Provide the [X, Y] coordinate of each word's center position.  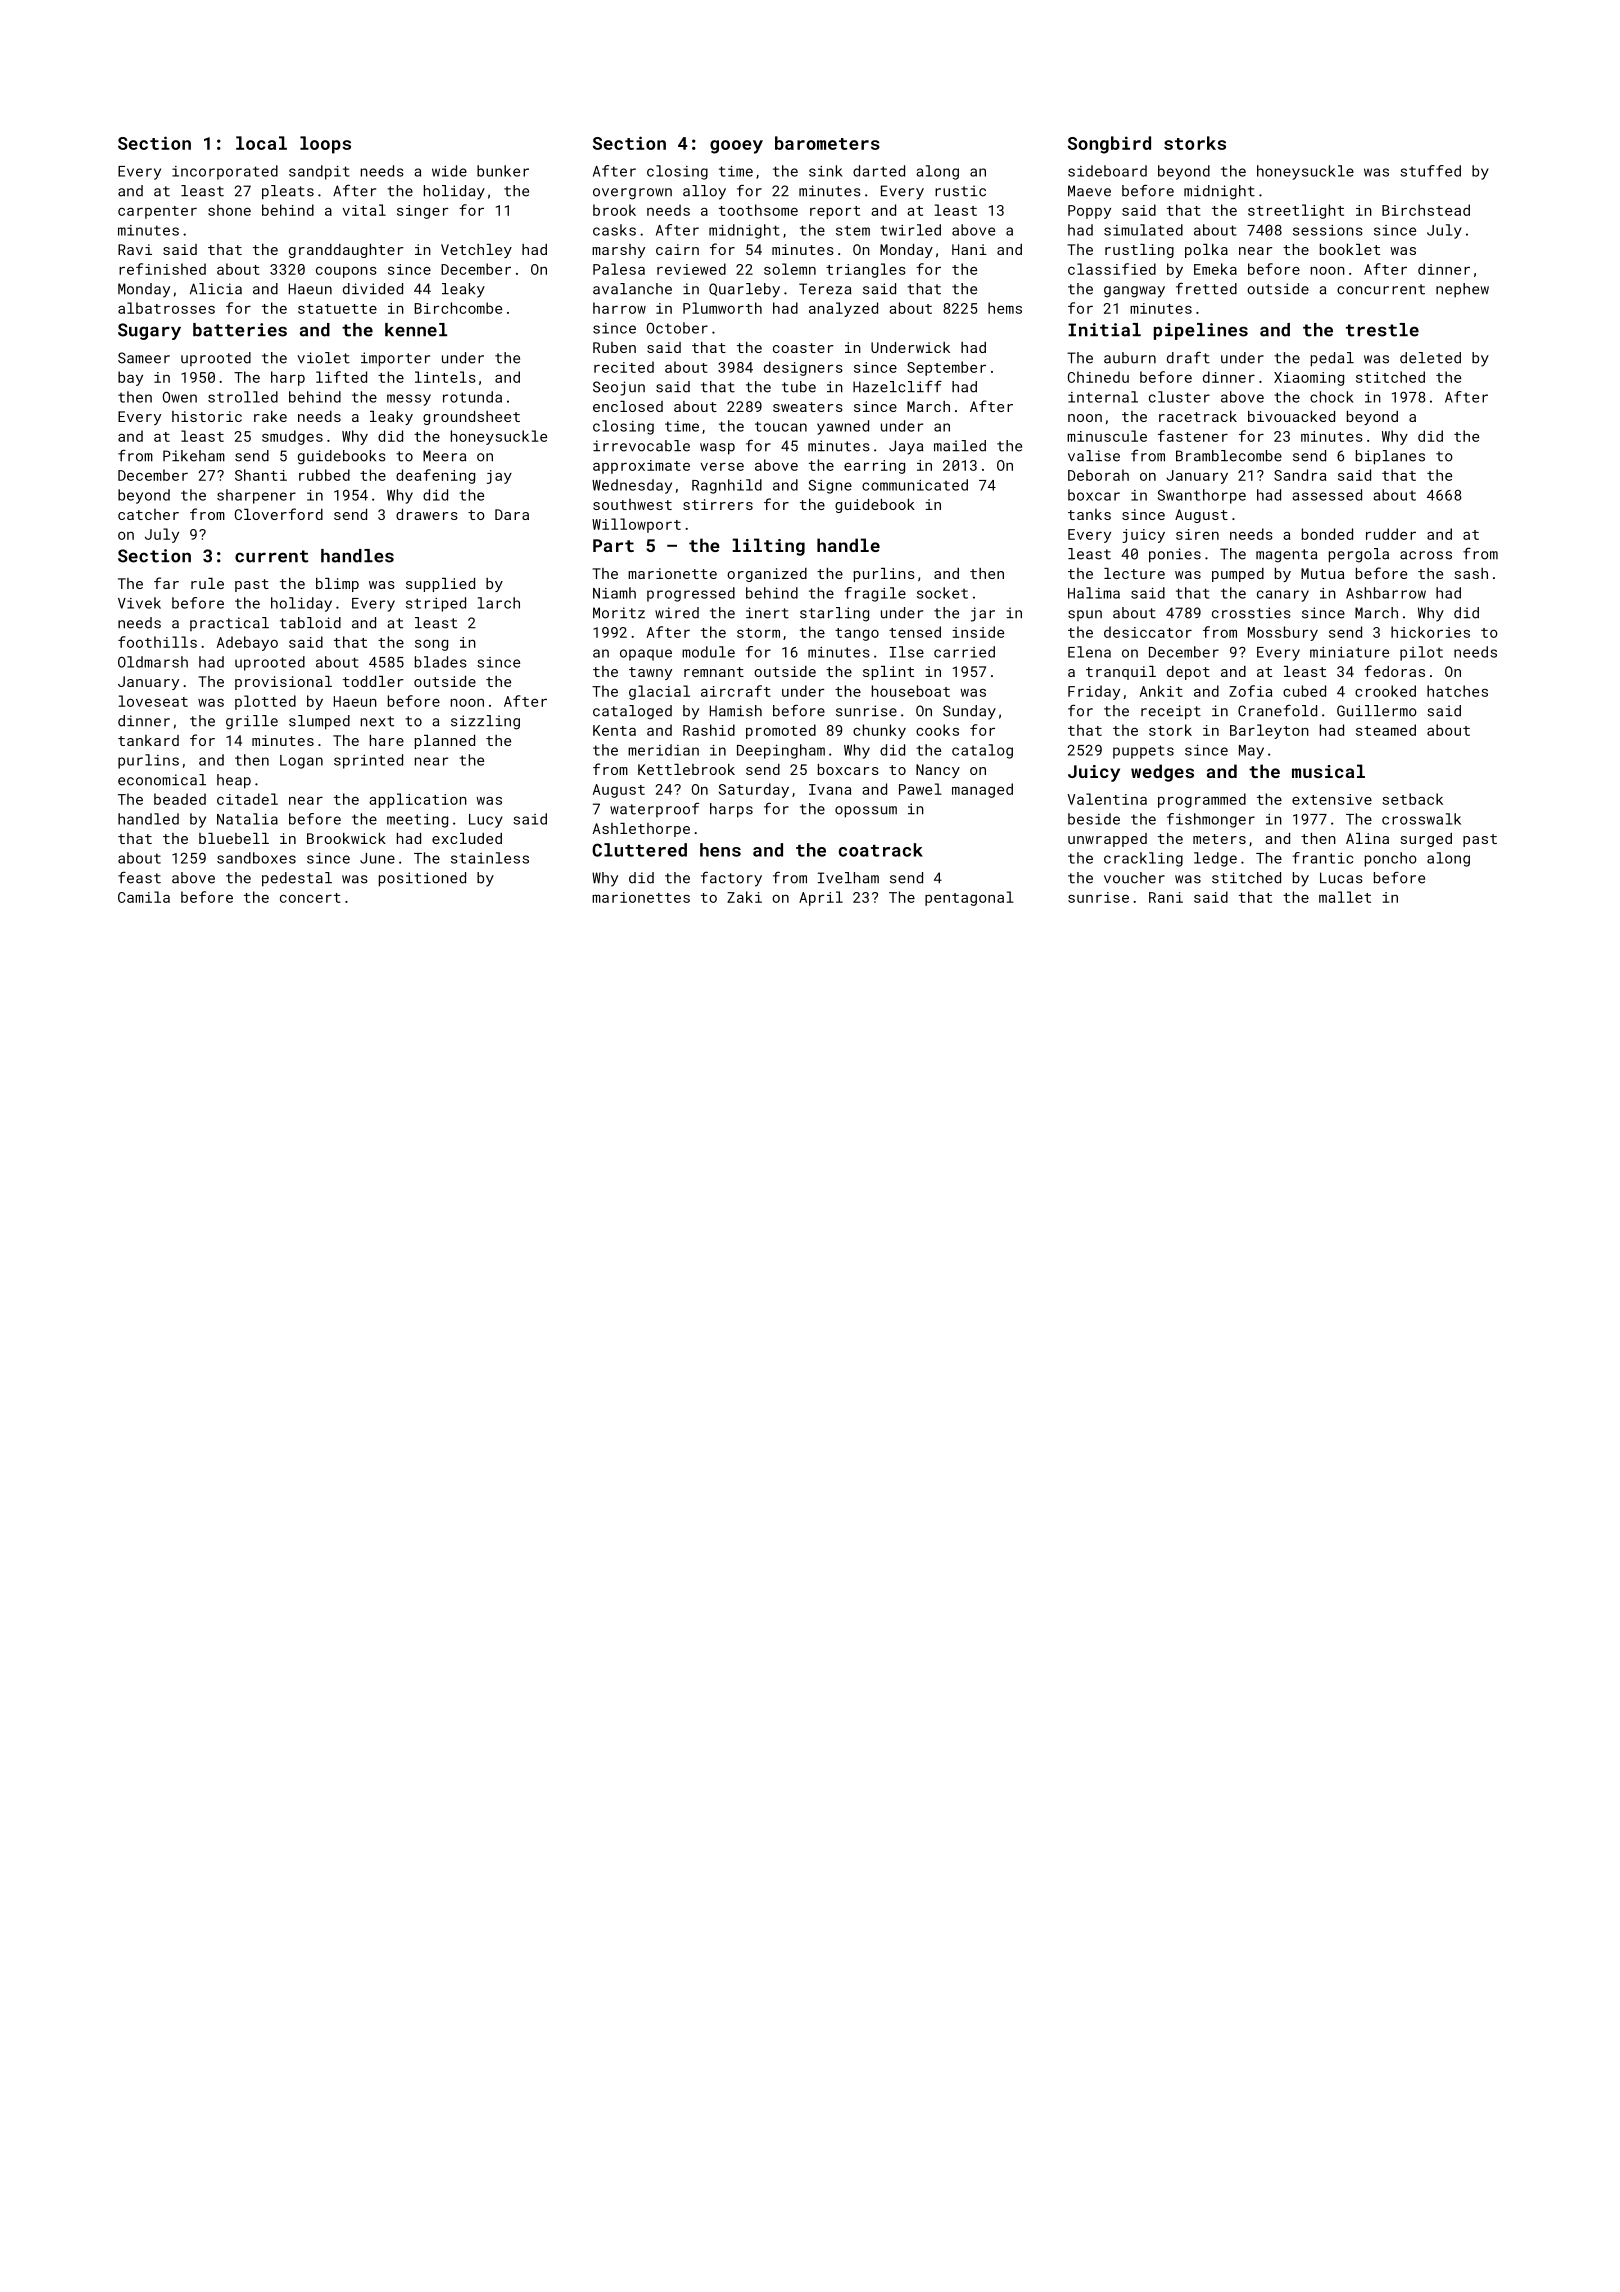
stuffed [1430, 171]
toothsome [758, 210]
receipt [1171, 712]
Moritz [619, 613]
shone [229, 210]
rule [207, 583]
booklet [1350, 249]
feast [139, 877]
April [821, 898]
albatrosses [166, 308]
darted [879, 171]
